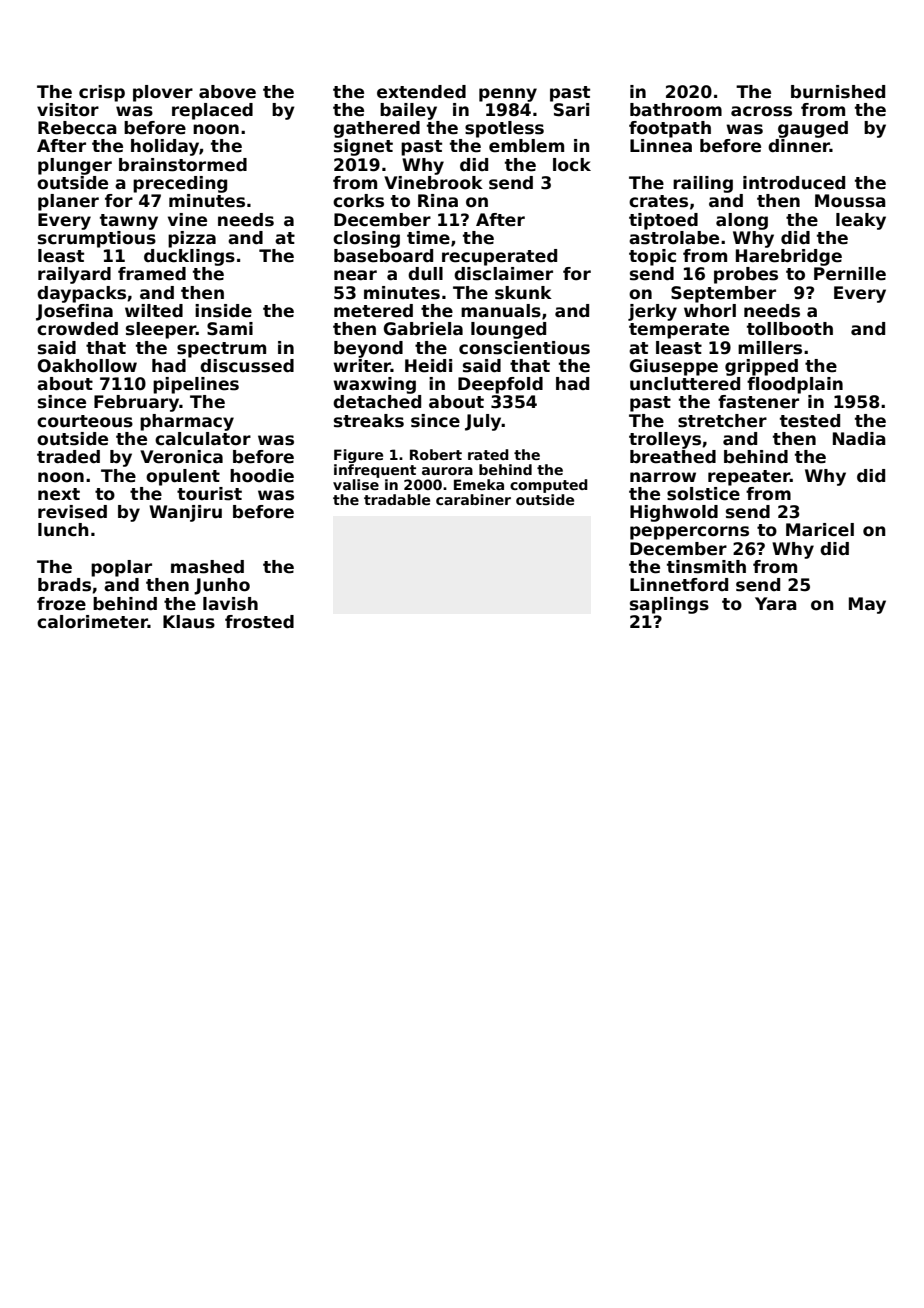 Image resolution: width=924 pixels, height=1308 pixels. Describe the element at coordinates (710, 311) in the document. I see `whorl` at that location.
